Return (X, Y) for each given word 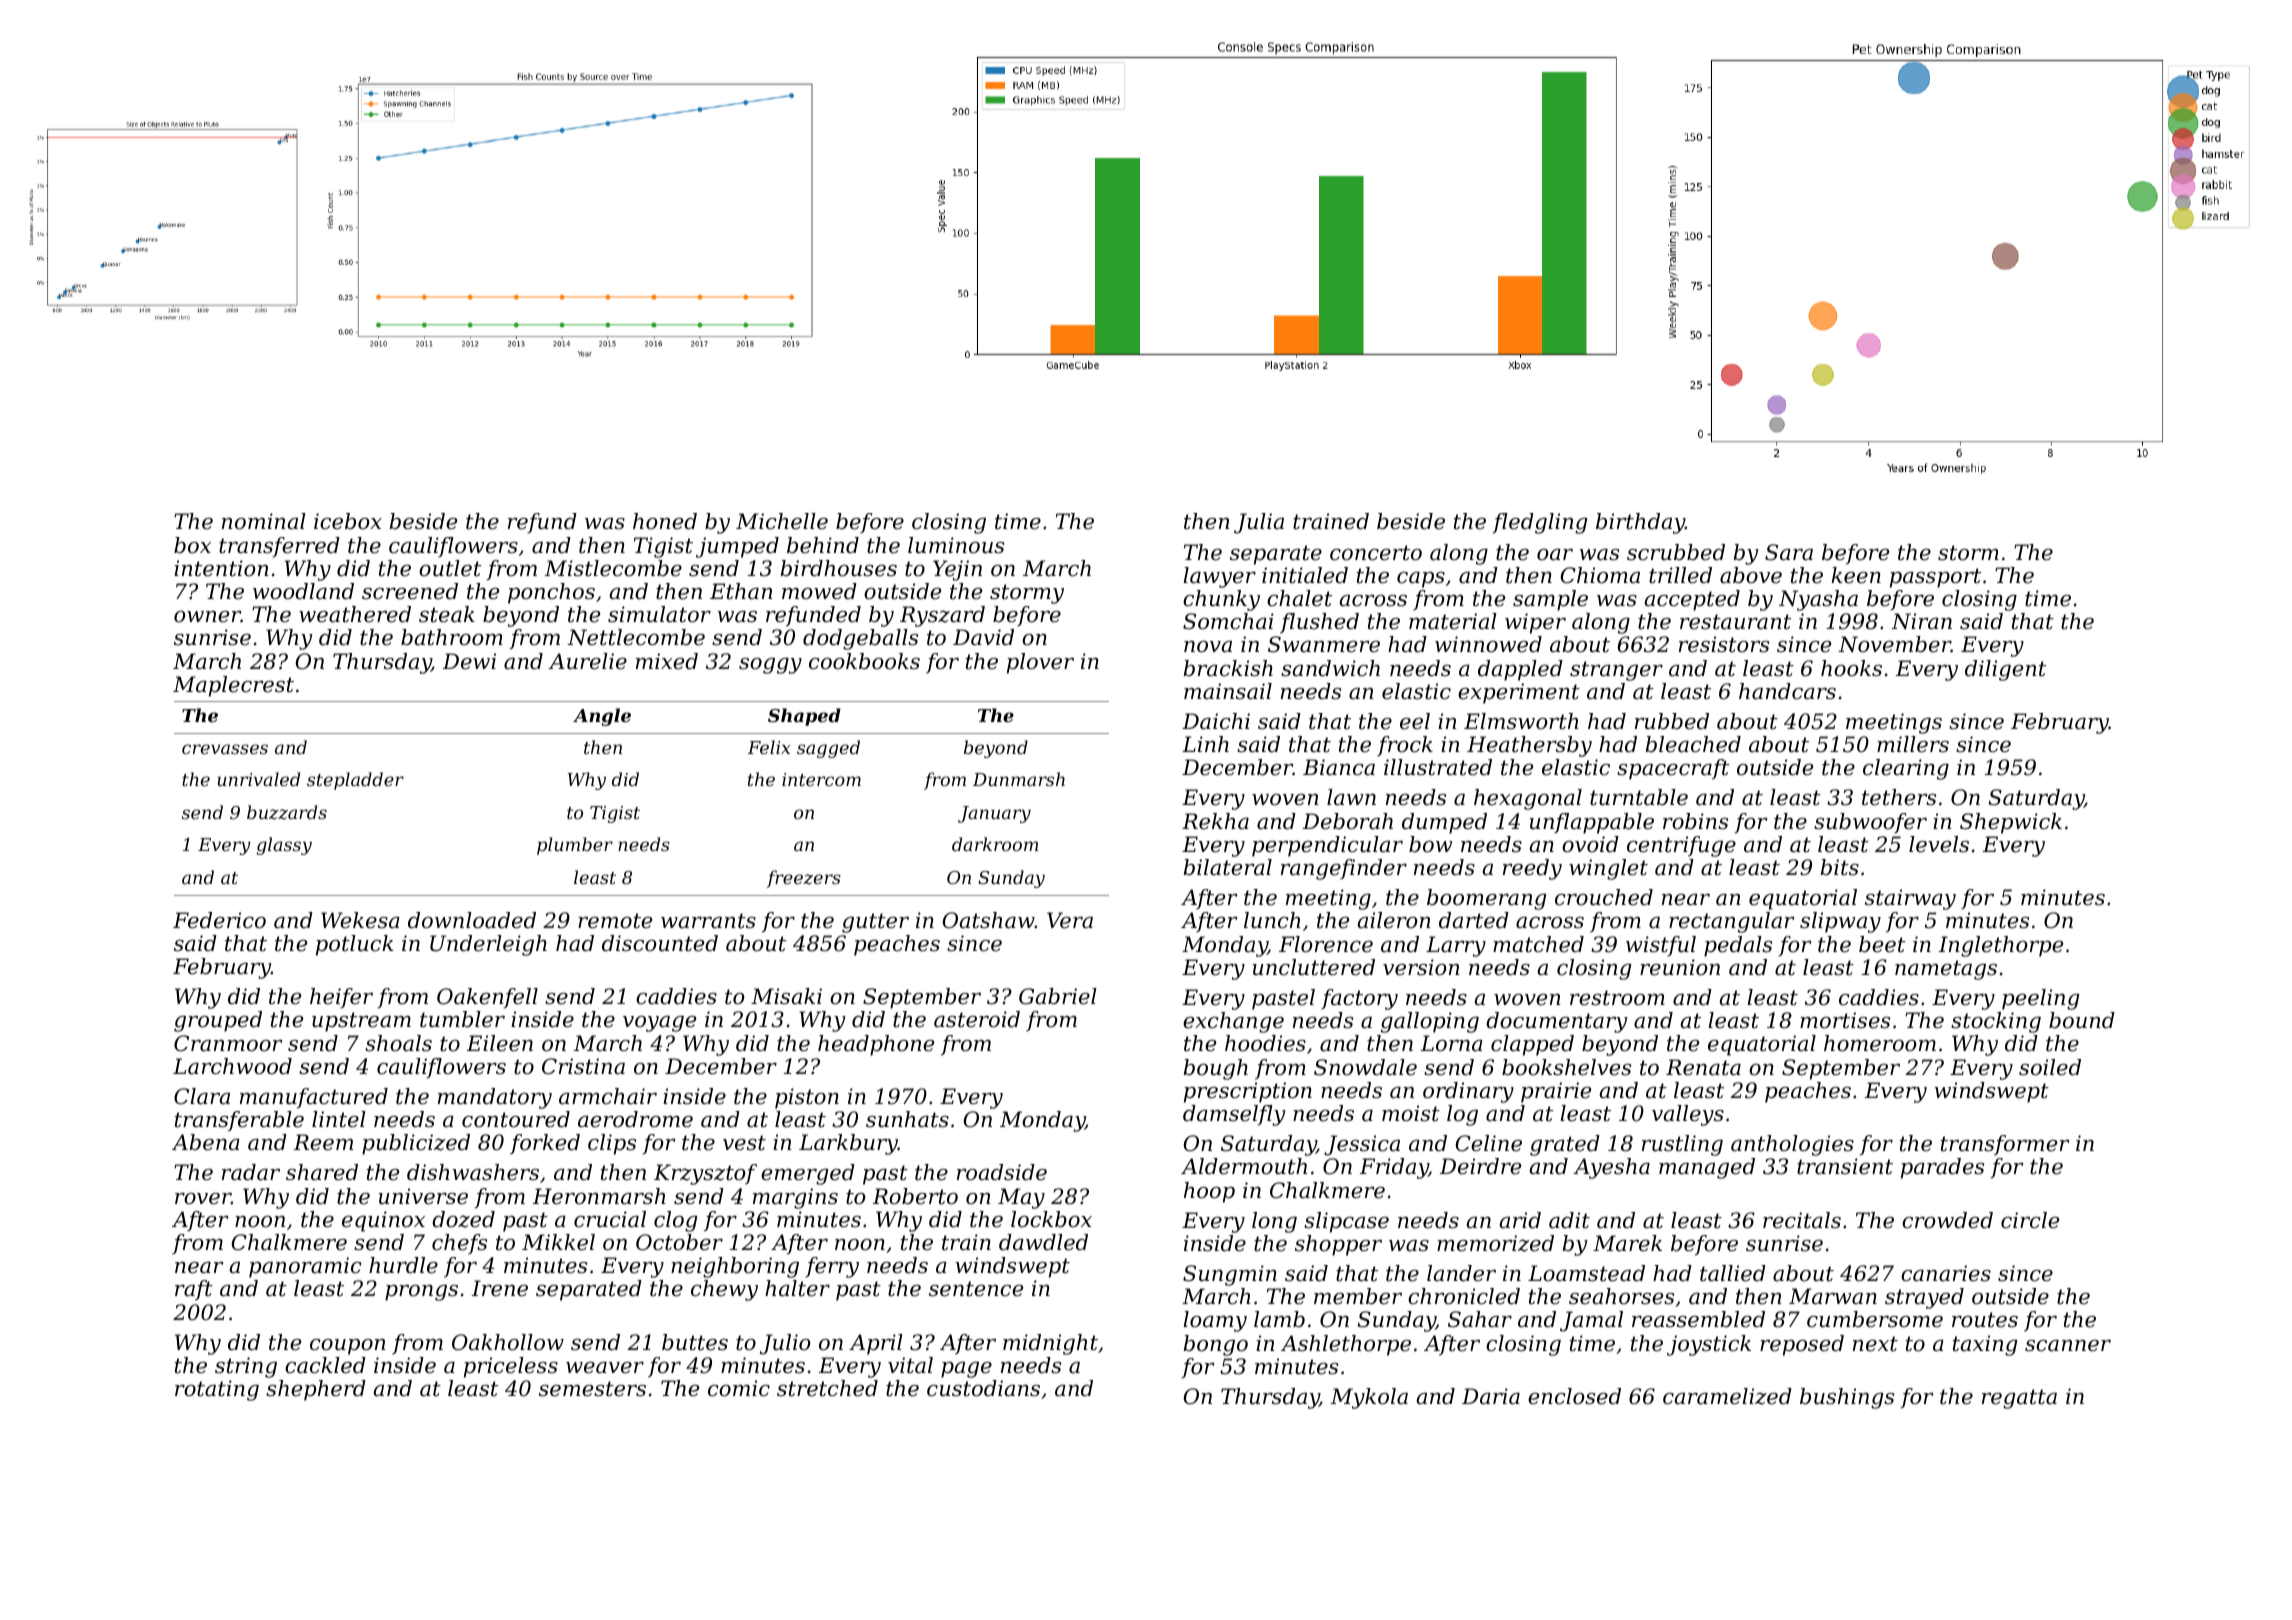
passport (1935, 578)
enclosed (1574, 1396)
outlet (450, 568)
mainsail (1228, 691)
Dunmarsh (1019, 779)
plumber (575, 846)
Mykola (1369, 1398)
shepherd (316, 1390)
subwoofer (1870, 823)
